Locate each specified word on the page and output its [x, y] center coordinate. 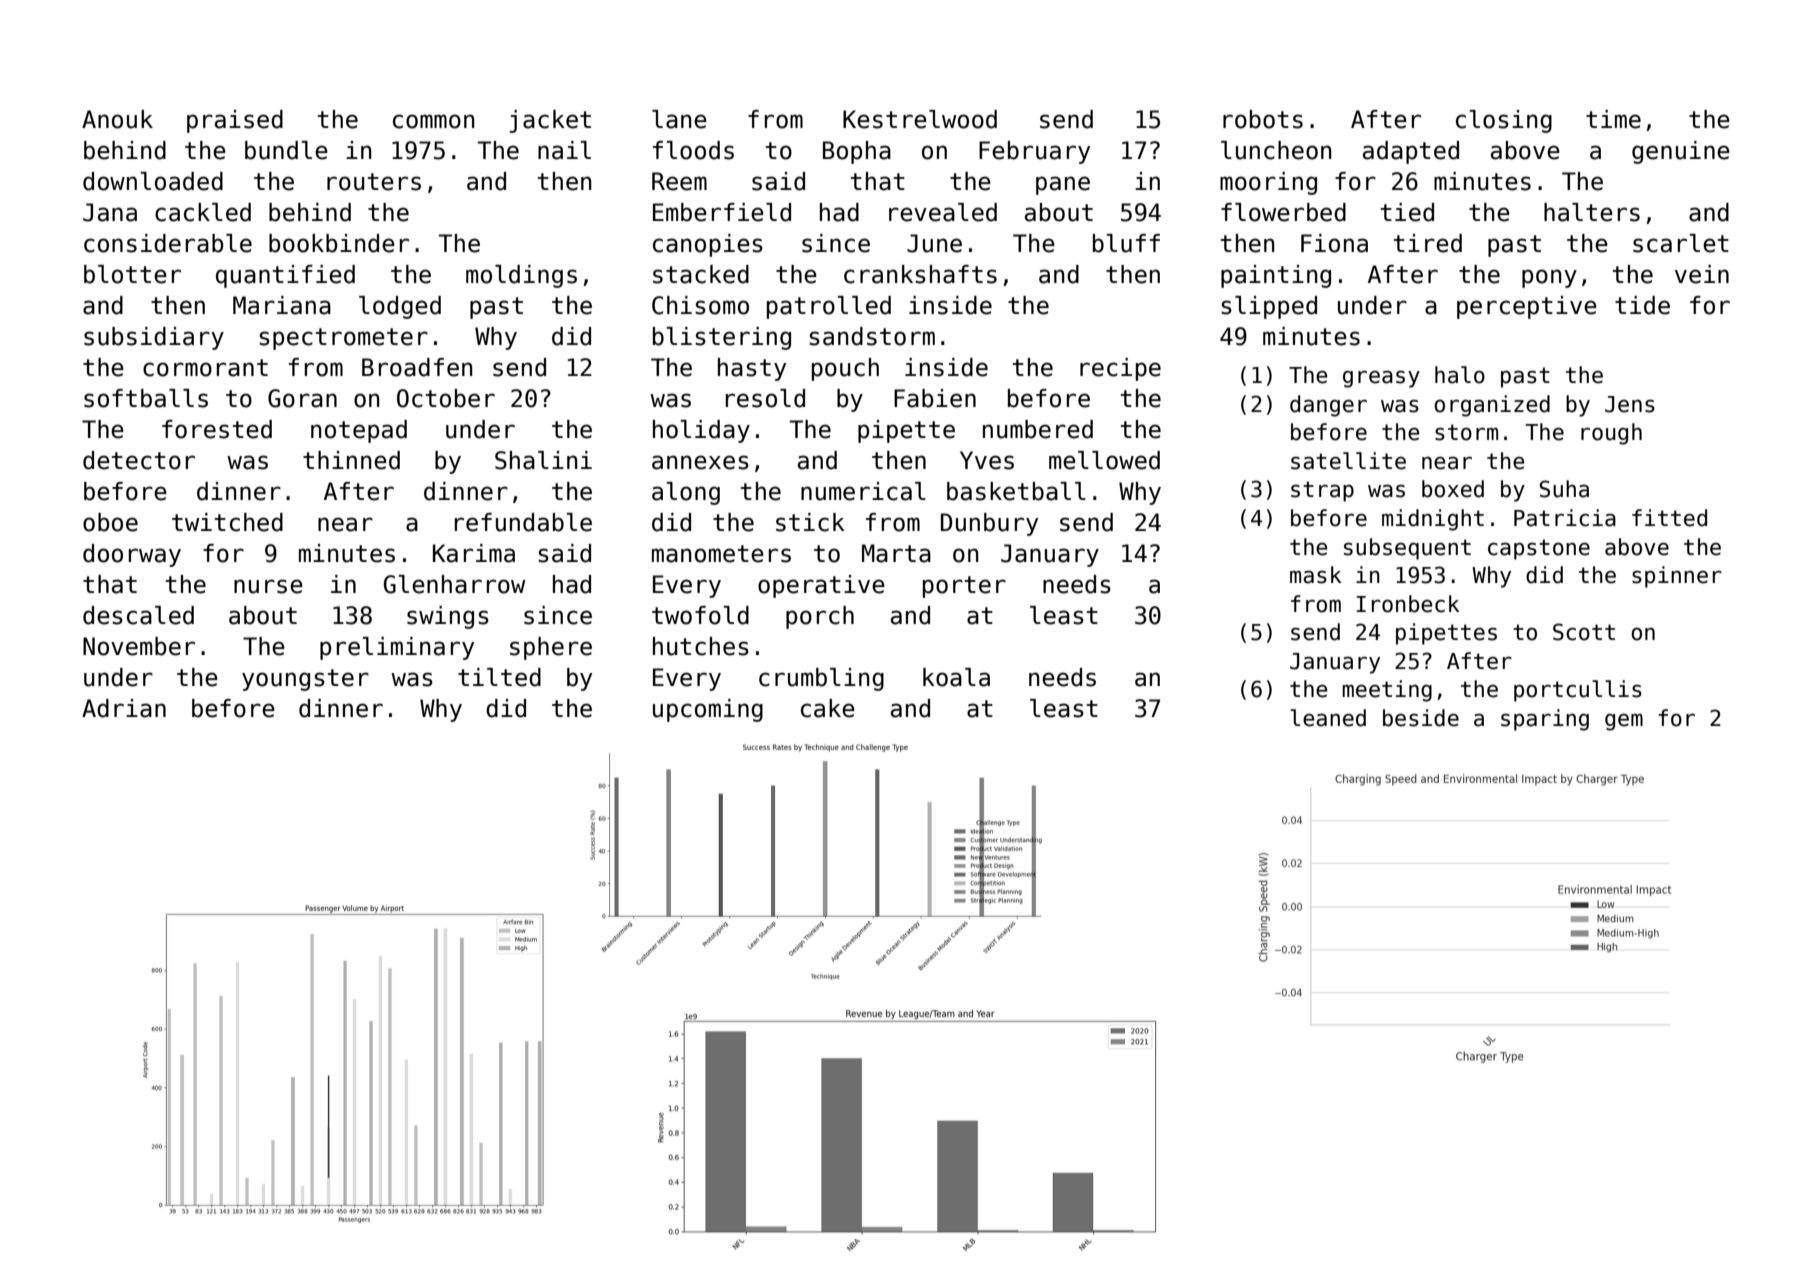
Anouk [117, 119]
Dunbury [989, 524]
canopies [708, 245]
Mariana [282, 305]
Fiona [1334, 243]
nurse [268, 586]
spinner [1677, 577]
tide [1642, 305]
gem [1624, 722]
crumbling [821, 679]
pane [1063, 185]
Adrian [124, 708]
